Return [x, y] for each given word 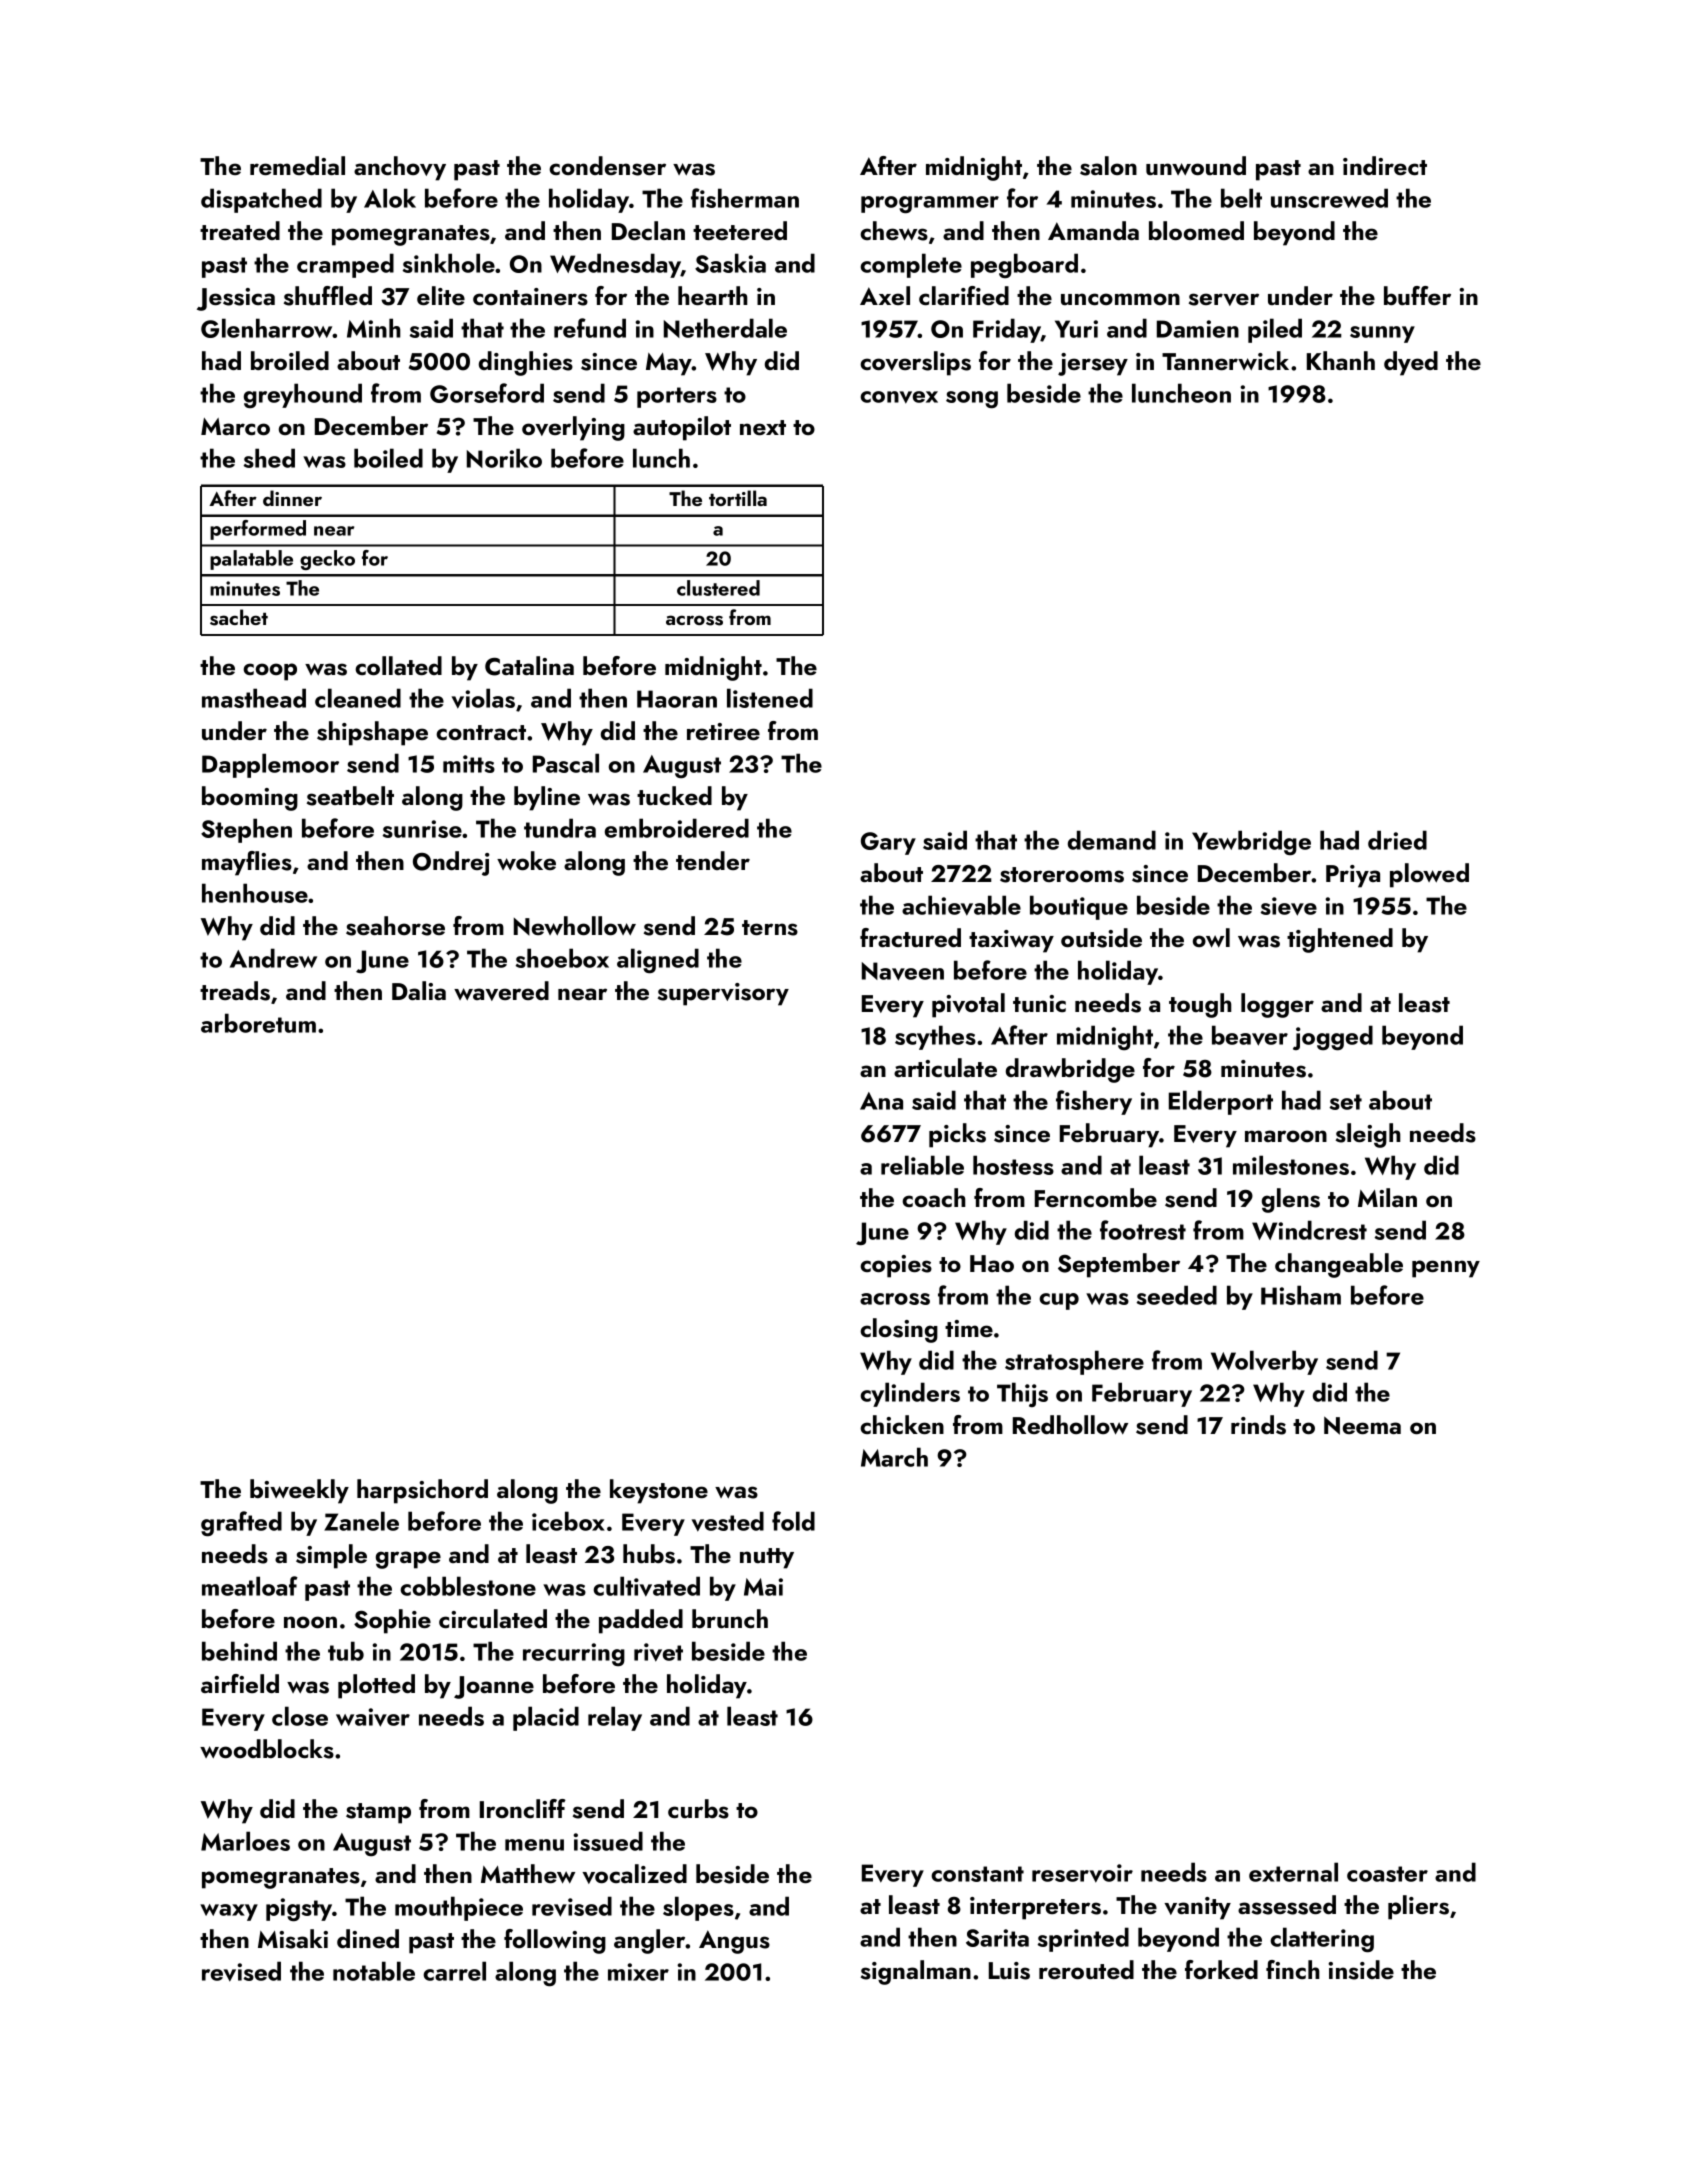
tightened [1340, 940]
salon [1108, 166]
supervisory [723, 994]
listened [770, 698]
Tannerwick [1225, 360]
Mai [763, 1587]
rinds [1258, 1425]
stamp [378, 1813]
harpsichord [422, 1491]
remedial [297, 165]
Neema [1362, 1425]
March [894, 1457]
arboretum [258, 1023]
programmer [930, 204]
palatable [251, 560]
